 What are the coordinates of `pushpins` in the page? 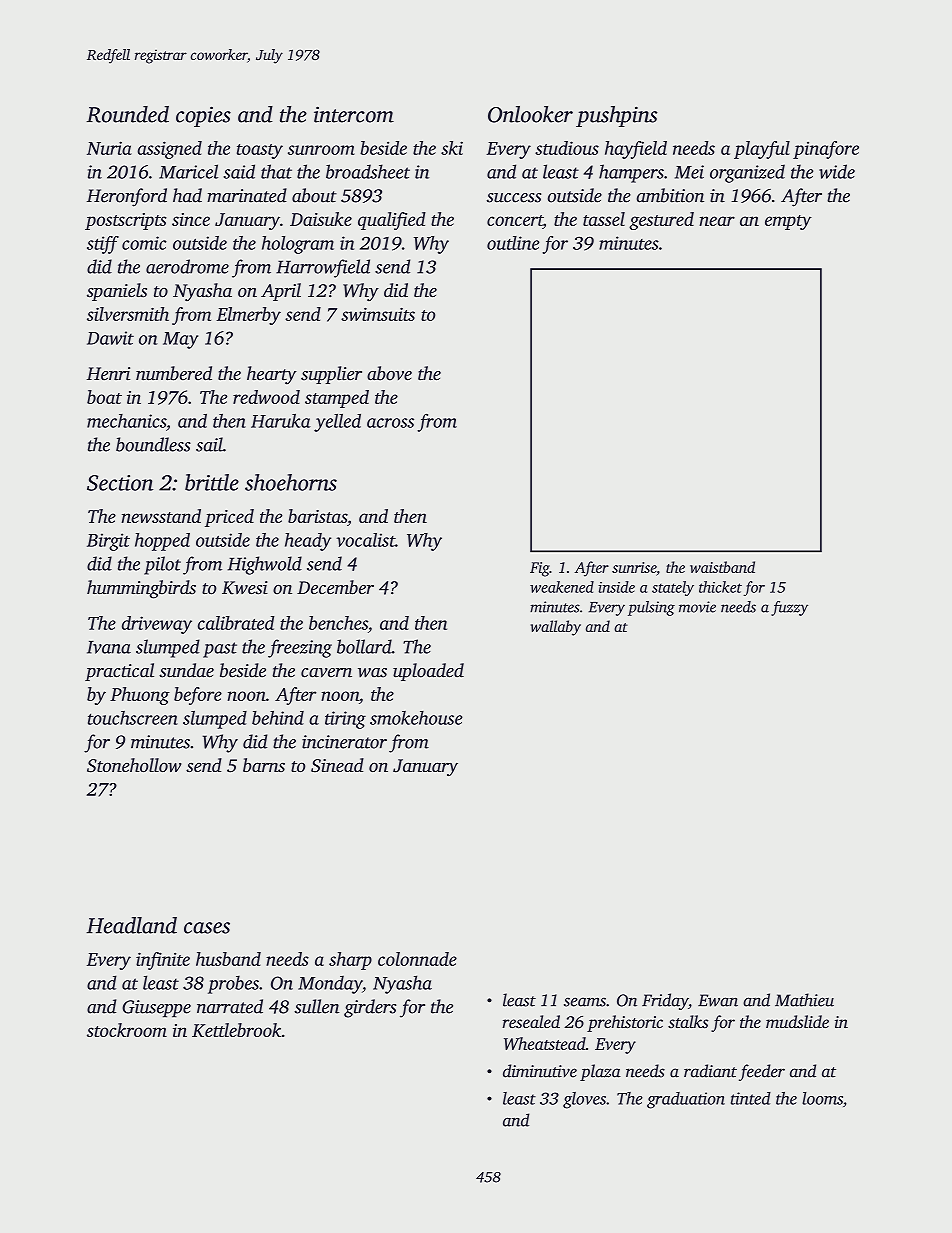 It's located at (616, 116).
